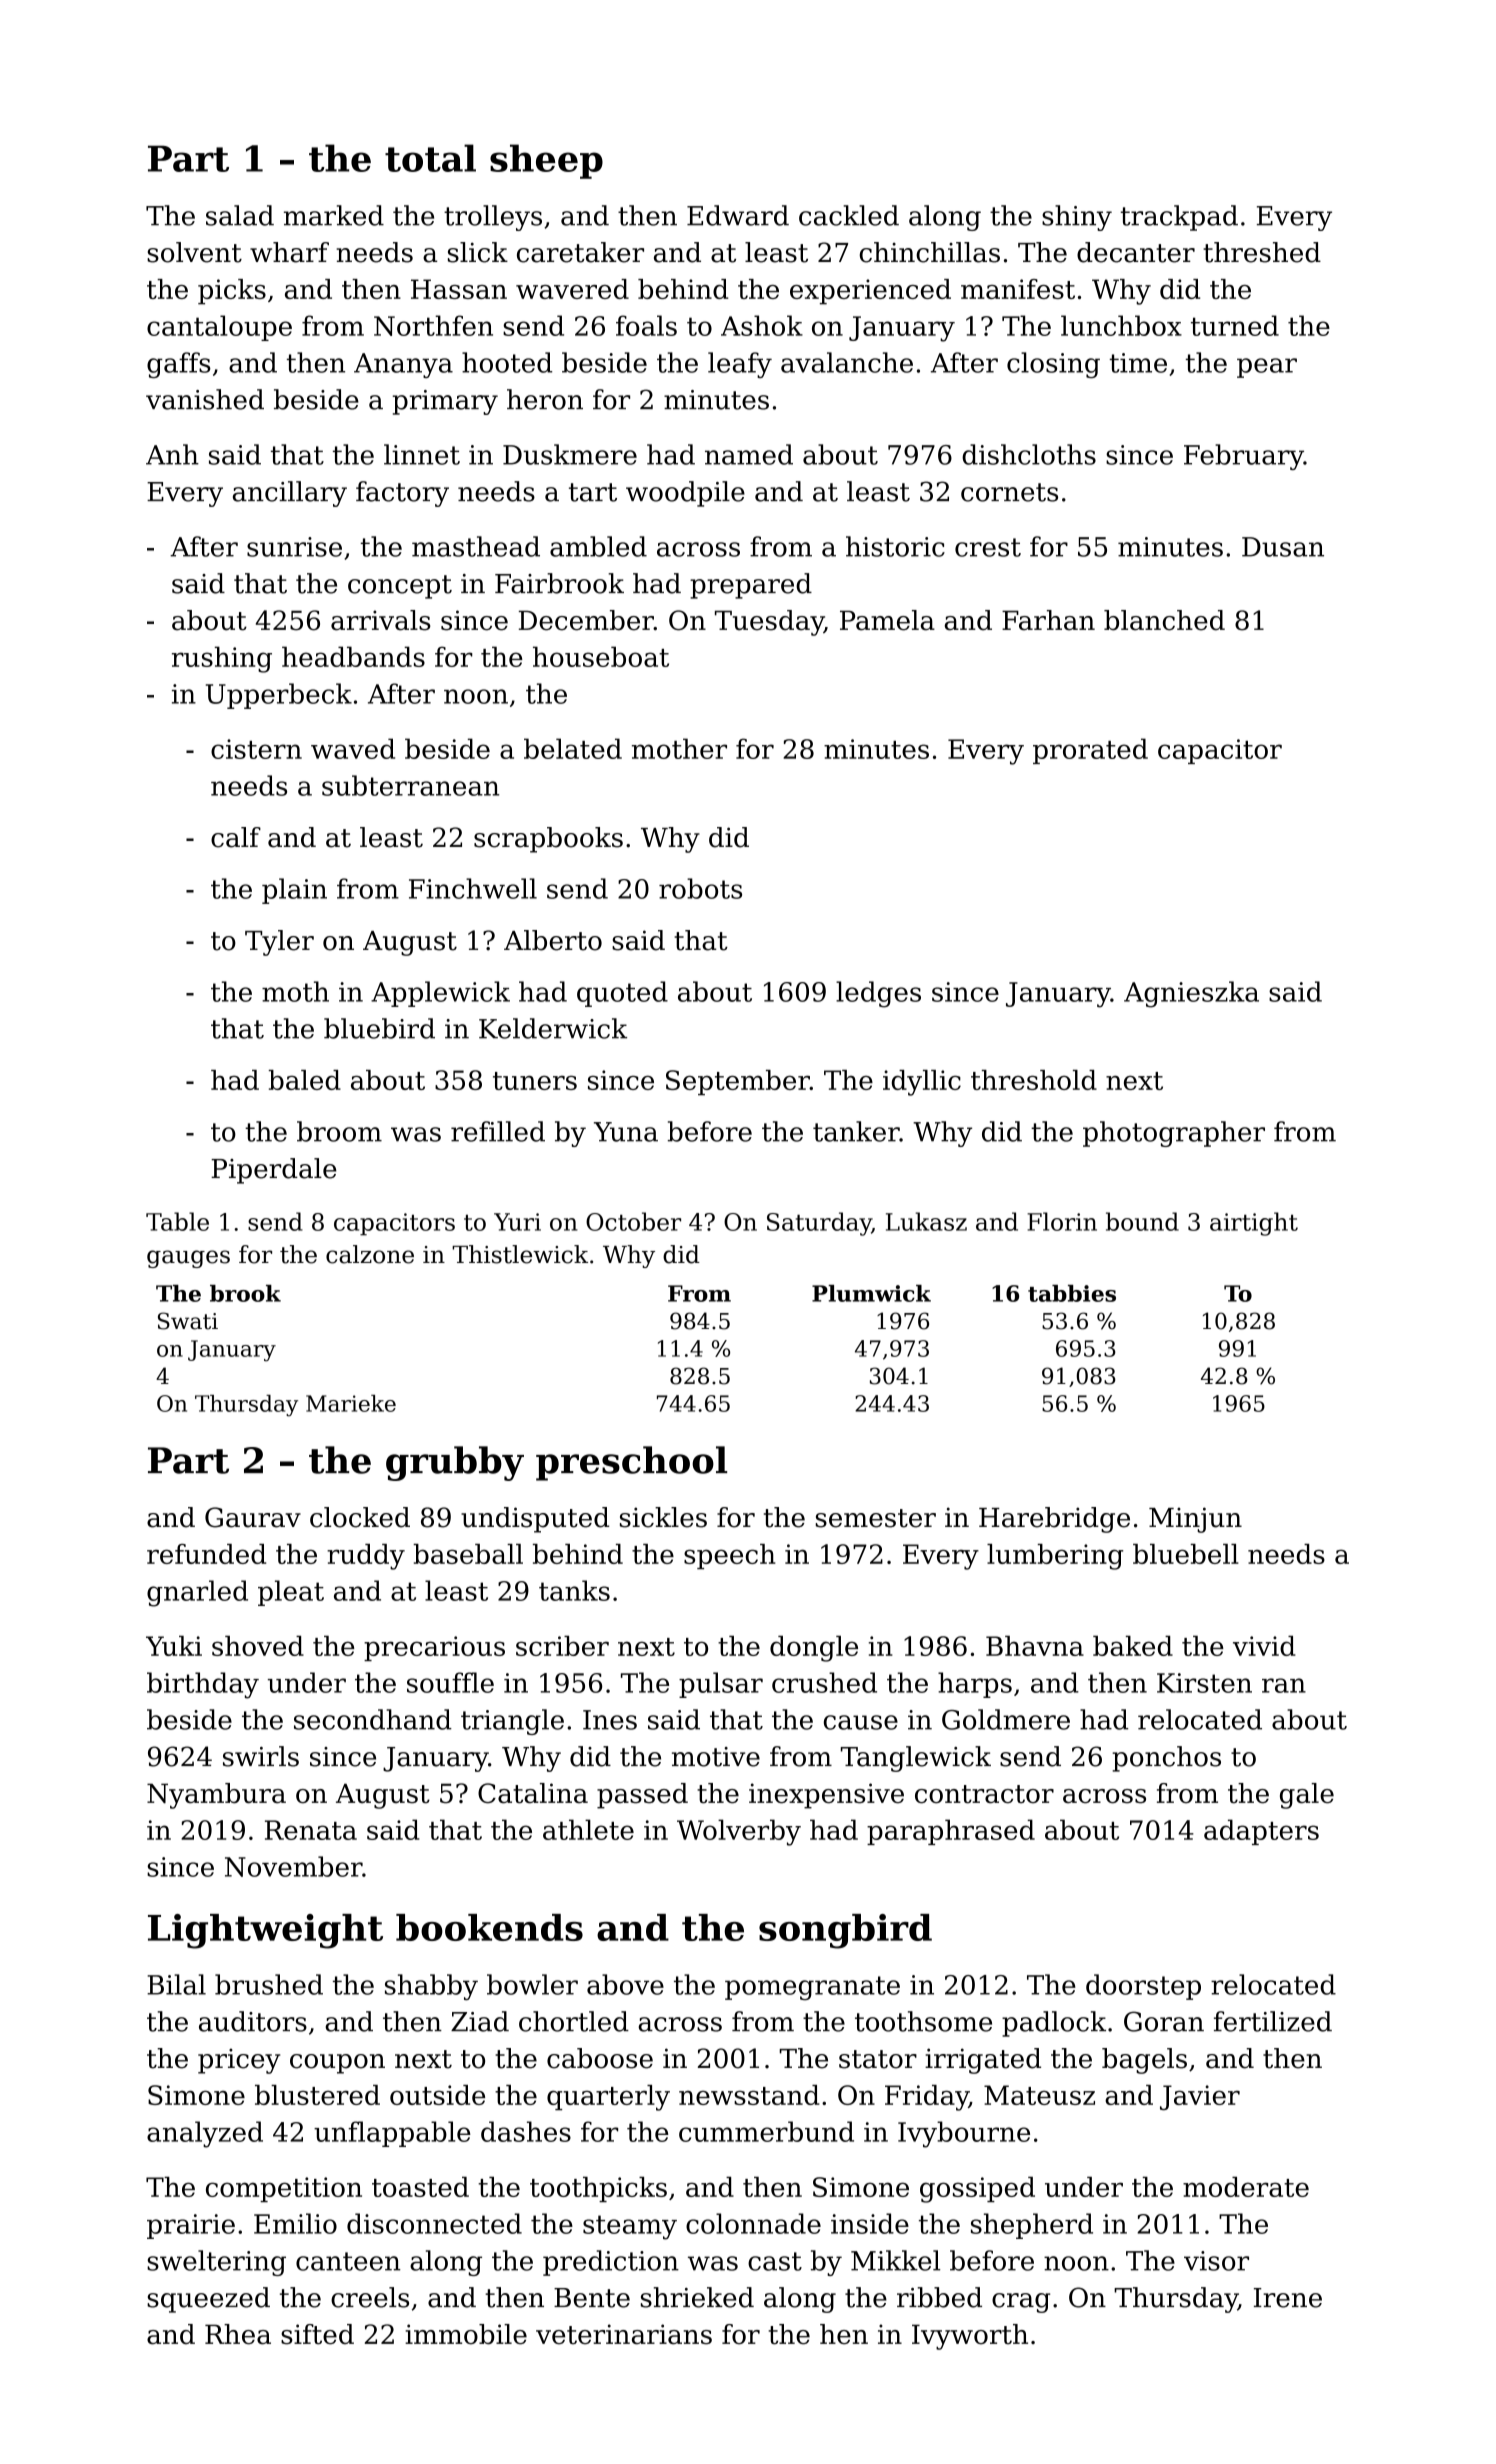 The image size is (1496, 2464). What do you see at coordinates (642, 1796) in the document?
I see `passed` at bounding box center [642, 1796].
